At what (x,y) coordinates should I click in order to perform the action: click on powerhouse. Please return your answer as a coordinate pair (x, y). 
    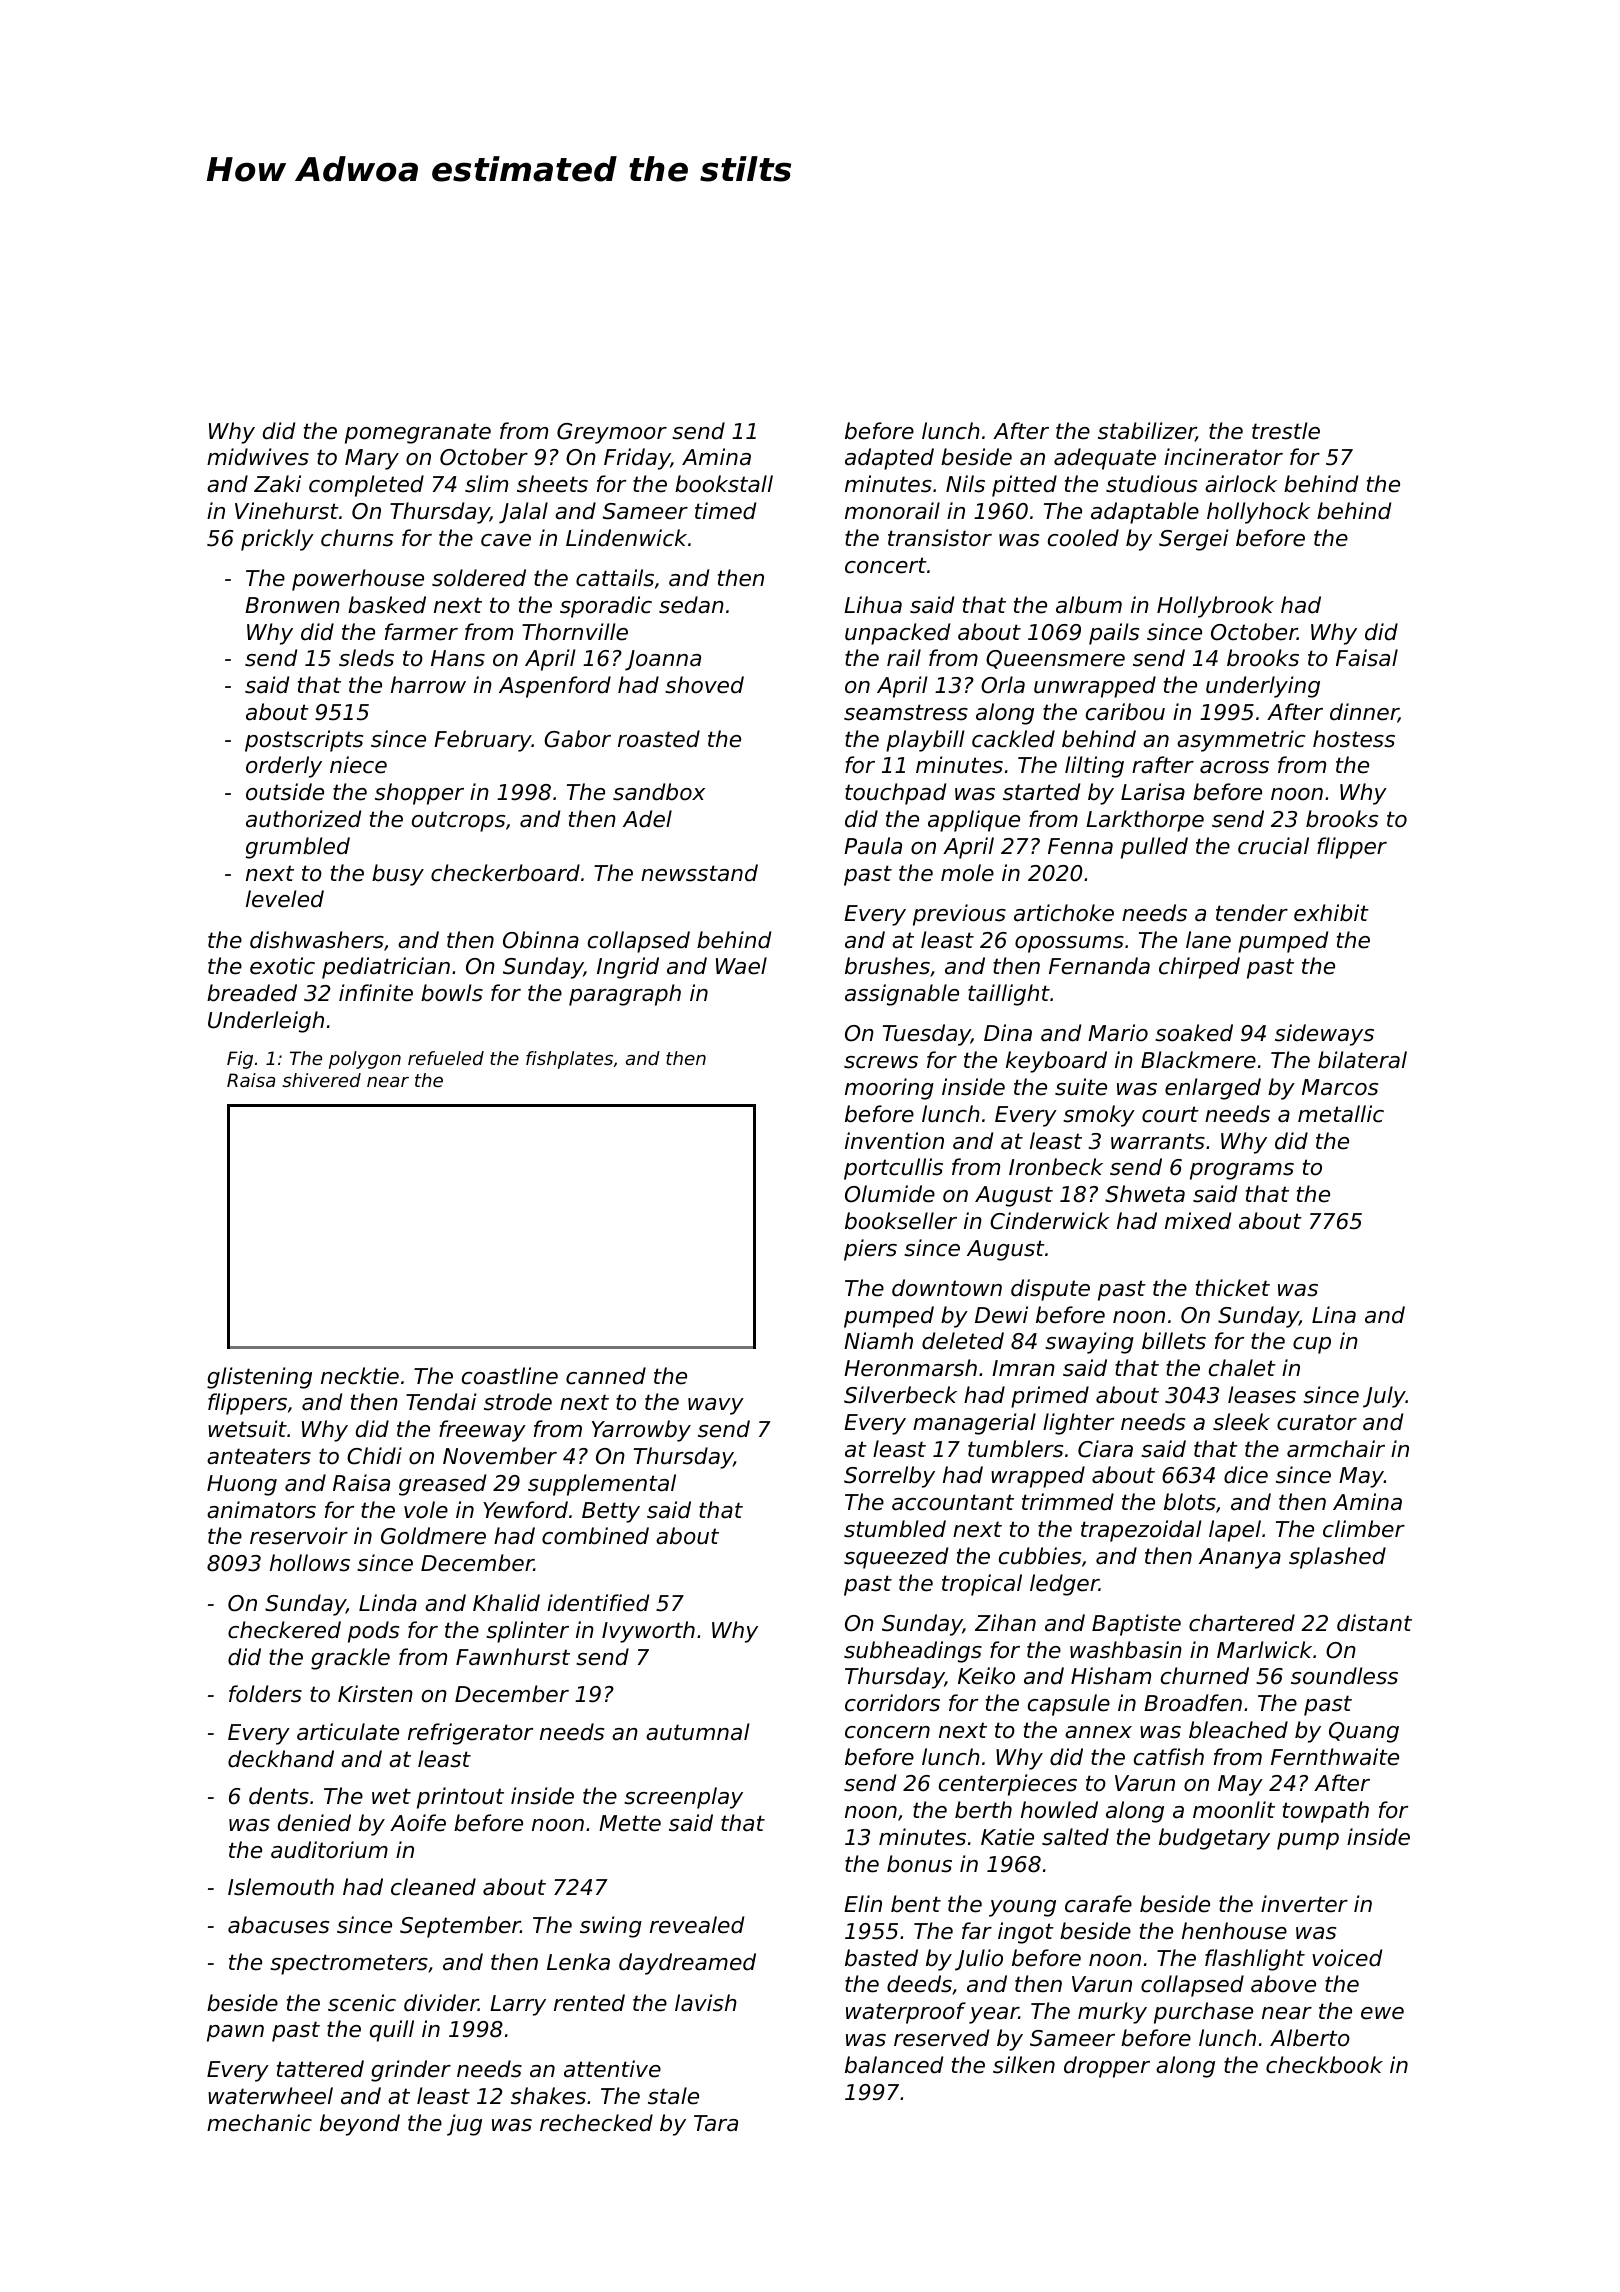
    Looking at the image, I should click on (358, 580).
